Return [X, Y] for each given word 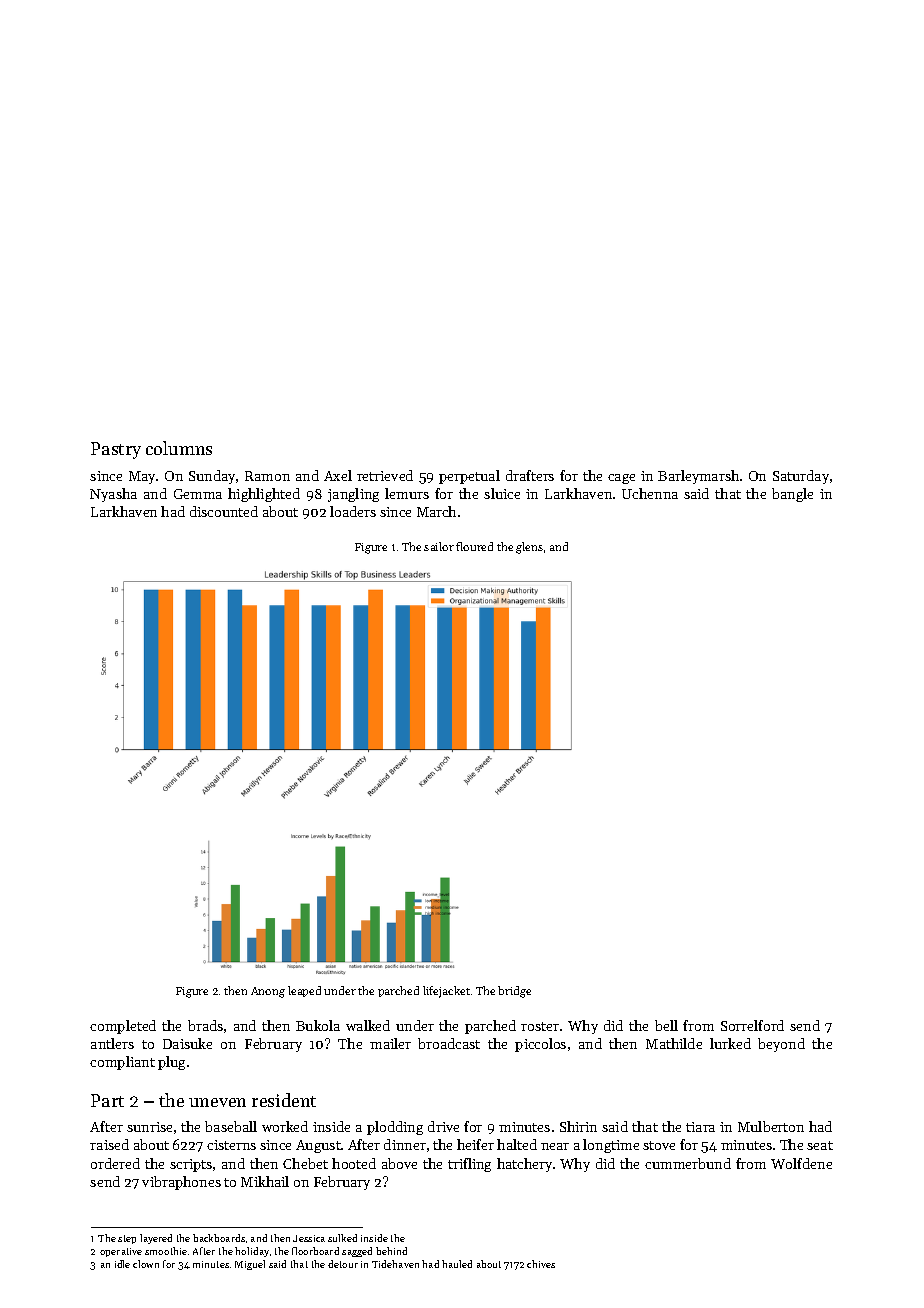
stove [659, 1145]
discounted [224, 511]
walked [368, 1025]
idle [122, 1264]
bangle [792, 495]
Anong [268, 992]
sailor [439, 546]
